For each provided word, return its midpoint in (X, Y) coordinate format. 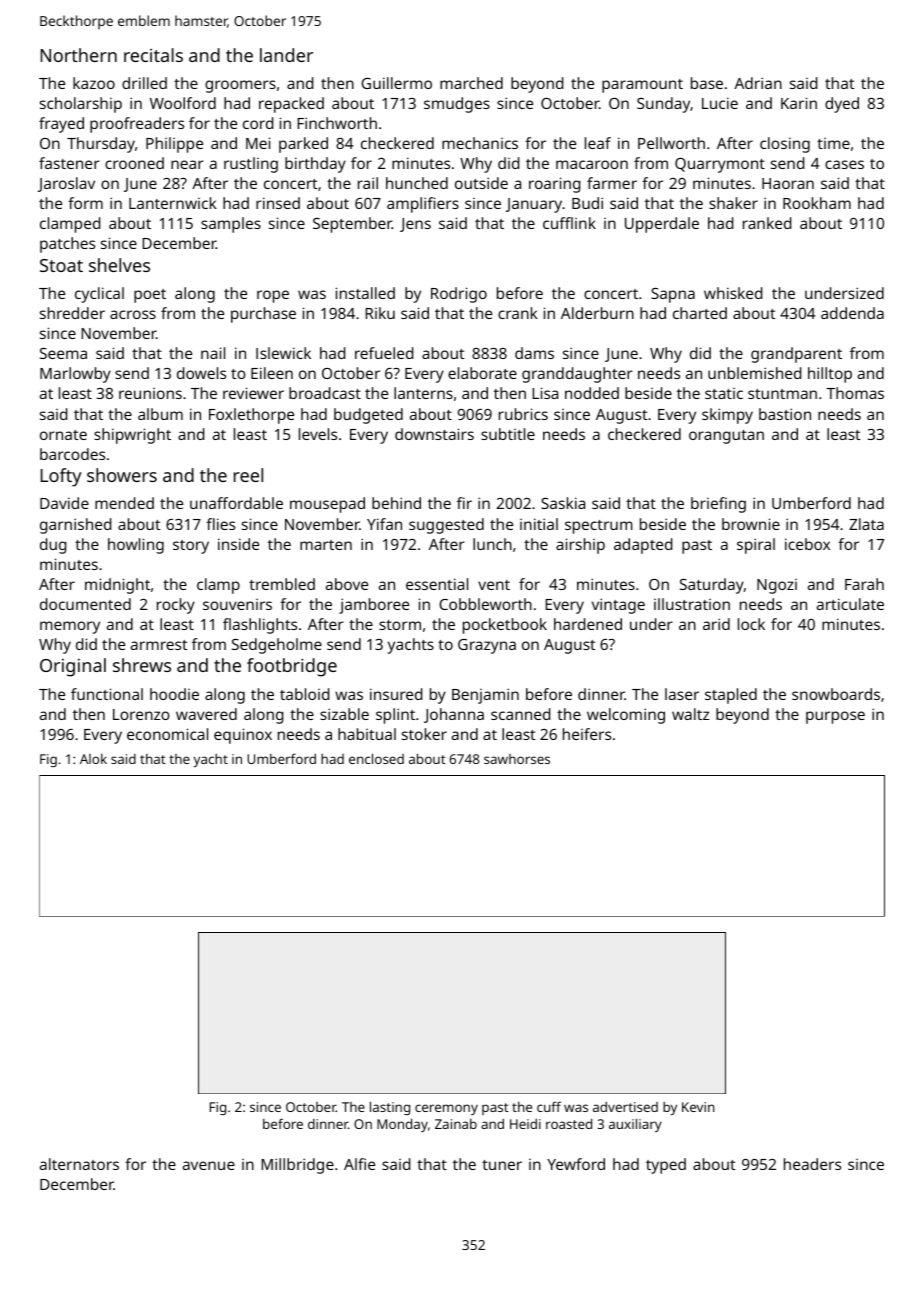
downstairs (434, 434)
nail (213, 353)
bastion (785, 414)
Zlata (866, 524)
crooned (134, 163)
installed (365, 293)
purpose (835, 717)
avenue (209, 1165)
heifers (587, 734)
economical (167, 734)
